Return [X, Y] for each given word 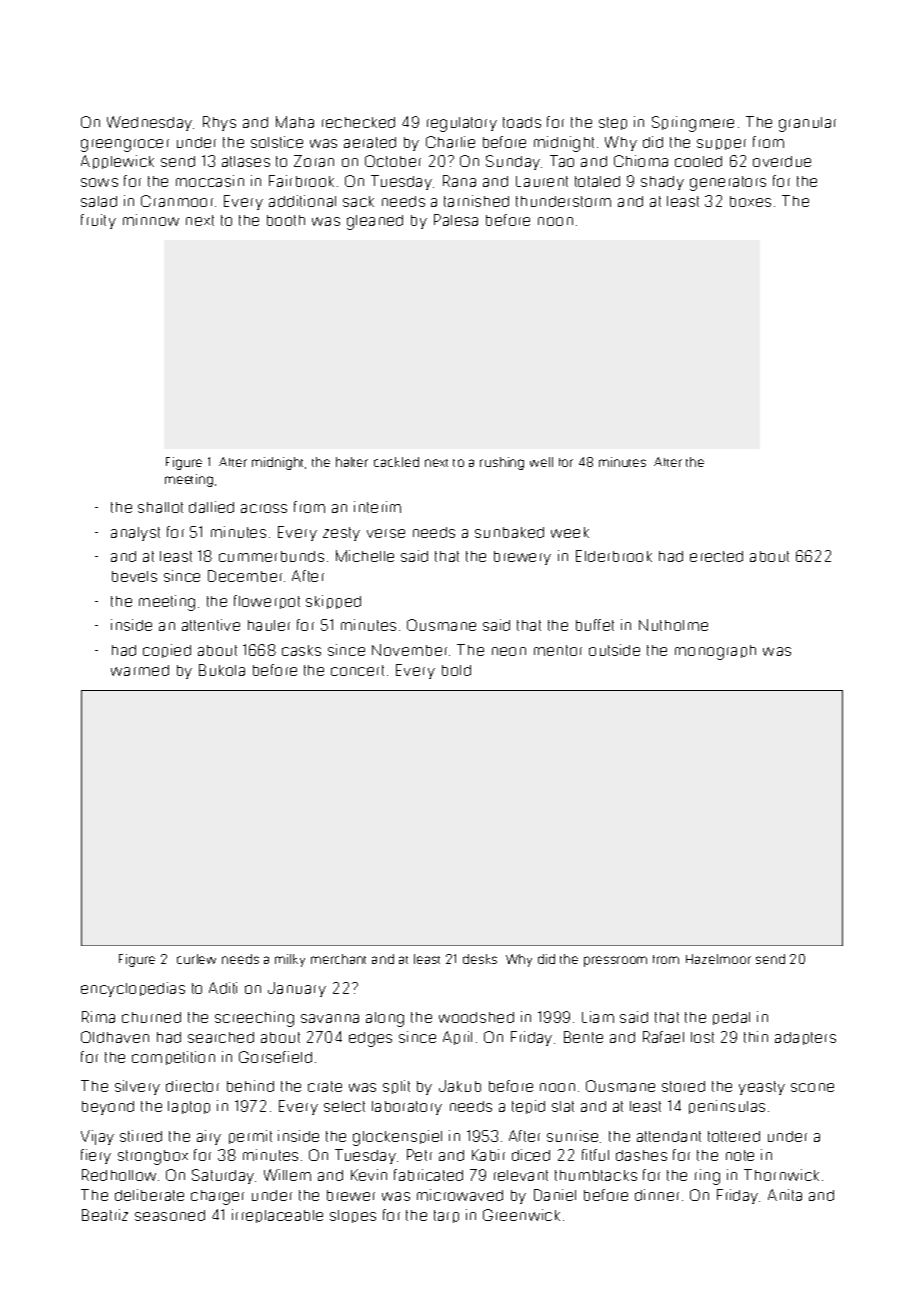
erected [716, 556]
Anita [785, 1195]
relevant [521, 1175]
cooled [698, 161]
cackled [396, 462]
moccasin [210, 181]
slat [563, 1106]
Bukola [222, 670]
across [264, 508]
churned [151, 1017]
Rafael [663, 1037]
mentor [558, 650]
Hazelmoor [718, 959]
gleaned [375, 222]
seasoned [170, 1215]
